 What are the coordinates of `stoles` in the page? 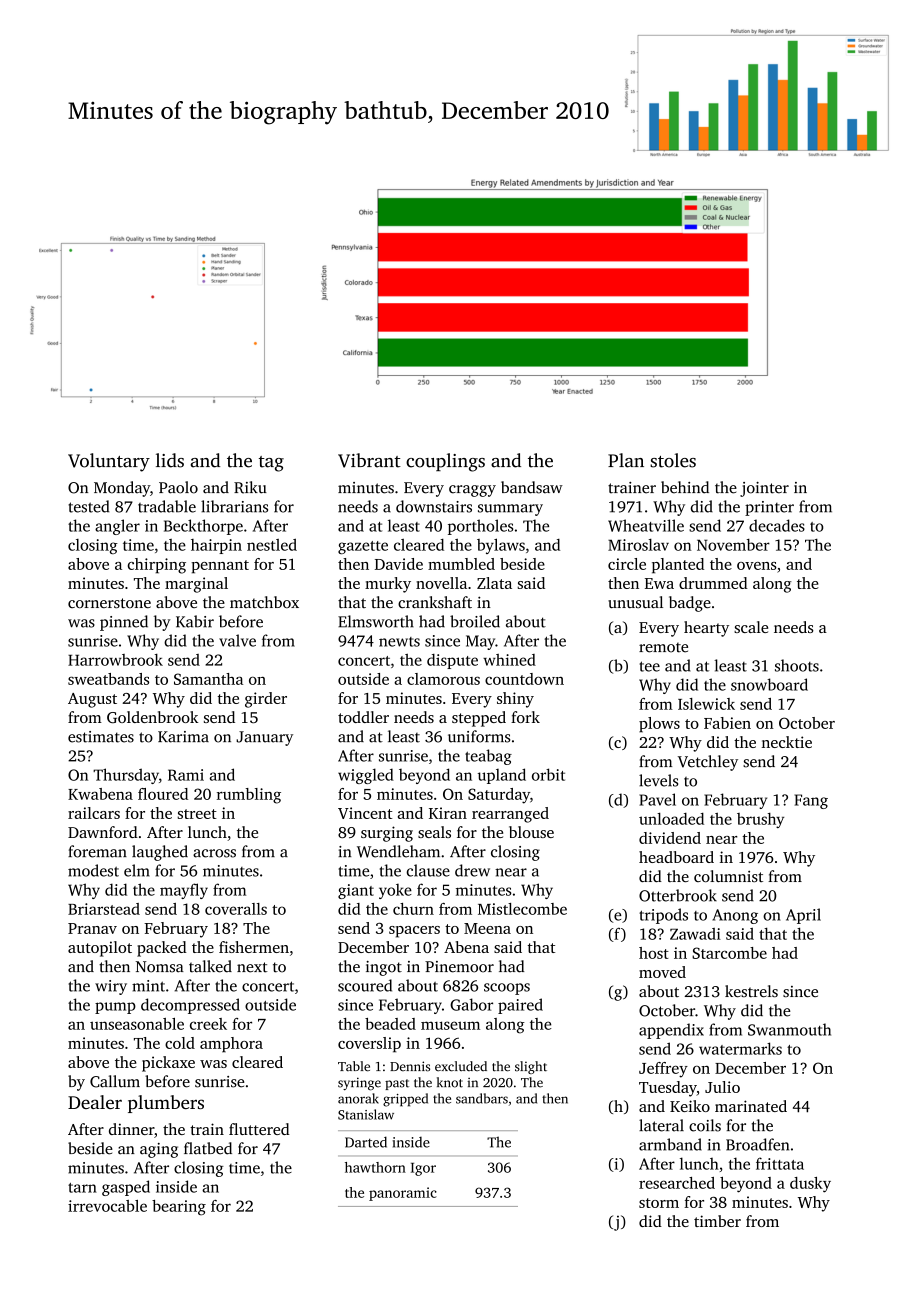 It's located at (673, 460).
